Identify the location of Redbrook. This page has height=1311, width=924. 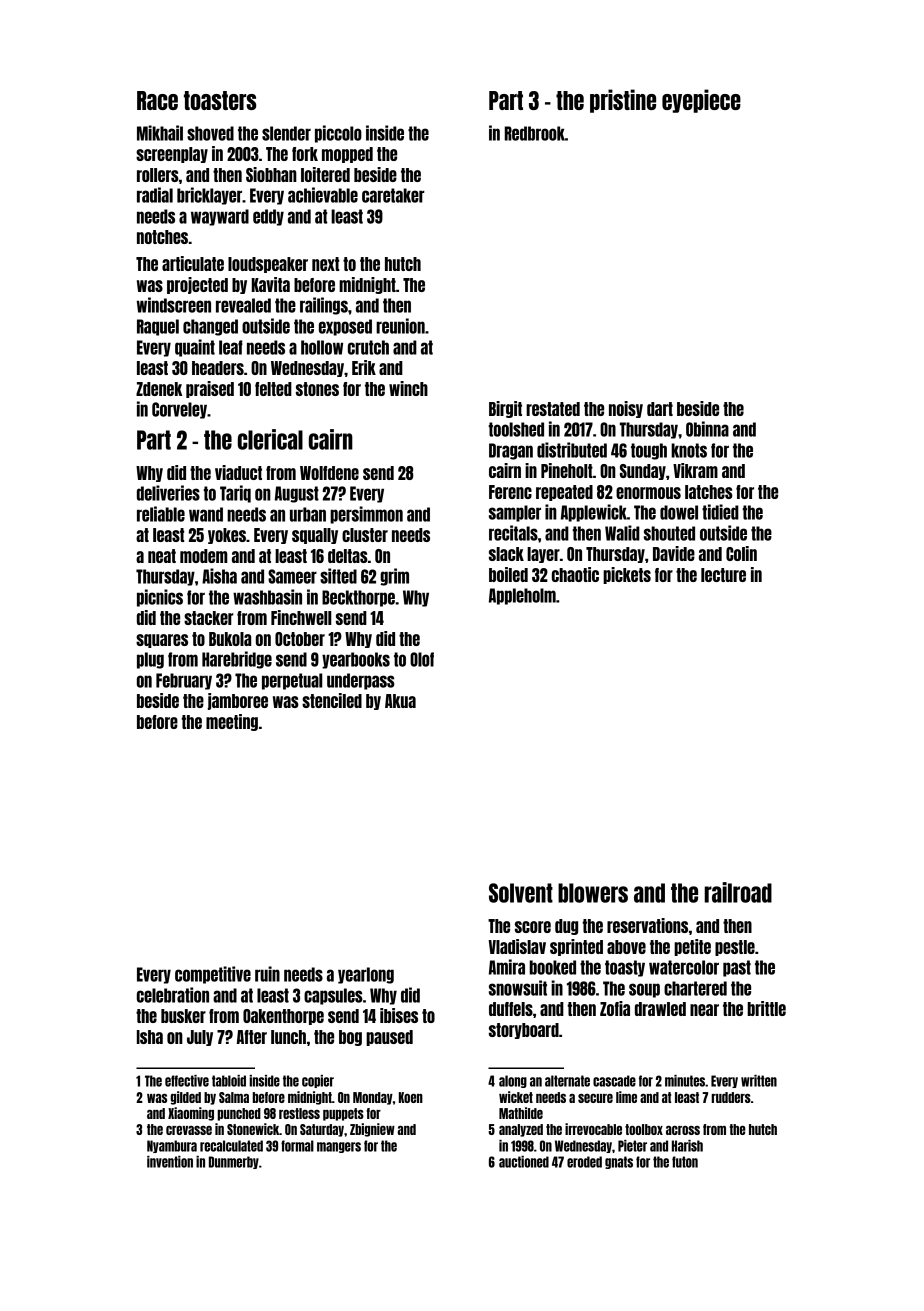
(535, 133).
